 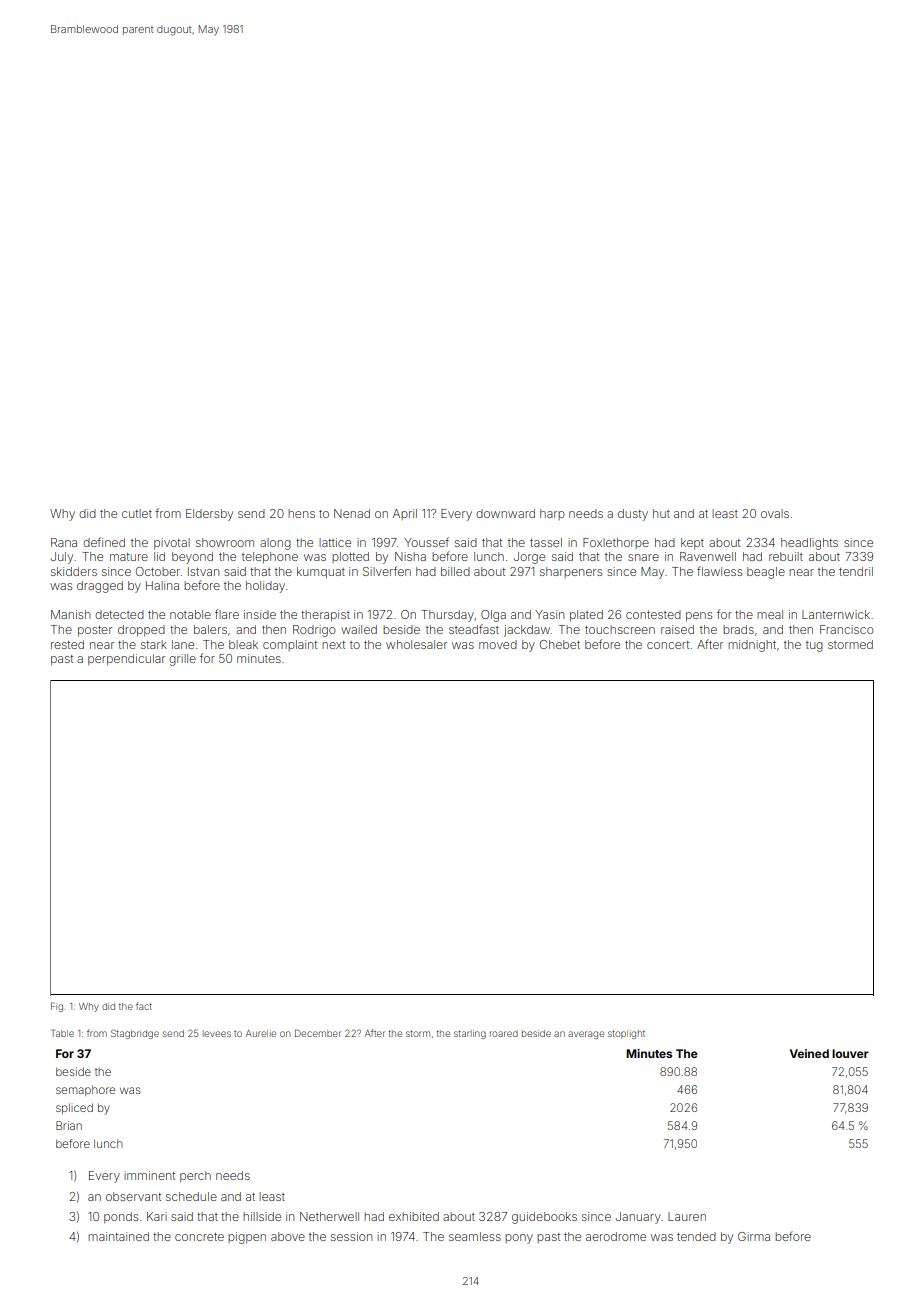 I want to click on Lauren, so click(x=687, y=1216).
